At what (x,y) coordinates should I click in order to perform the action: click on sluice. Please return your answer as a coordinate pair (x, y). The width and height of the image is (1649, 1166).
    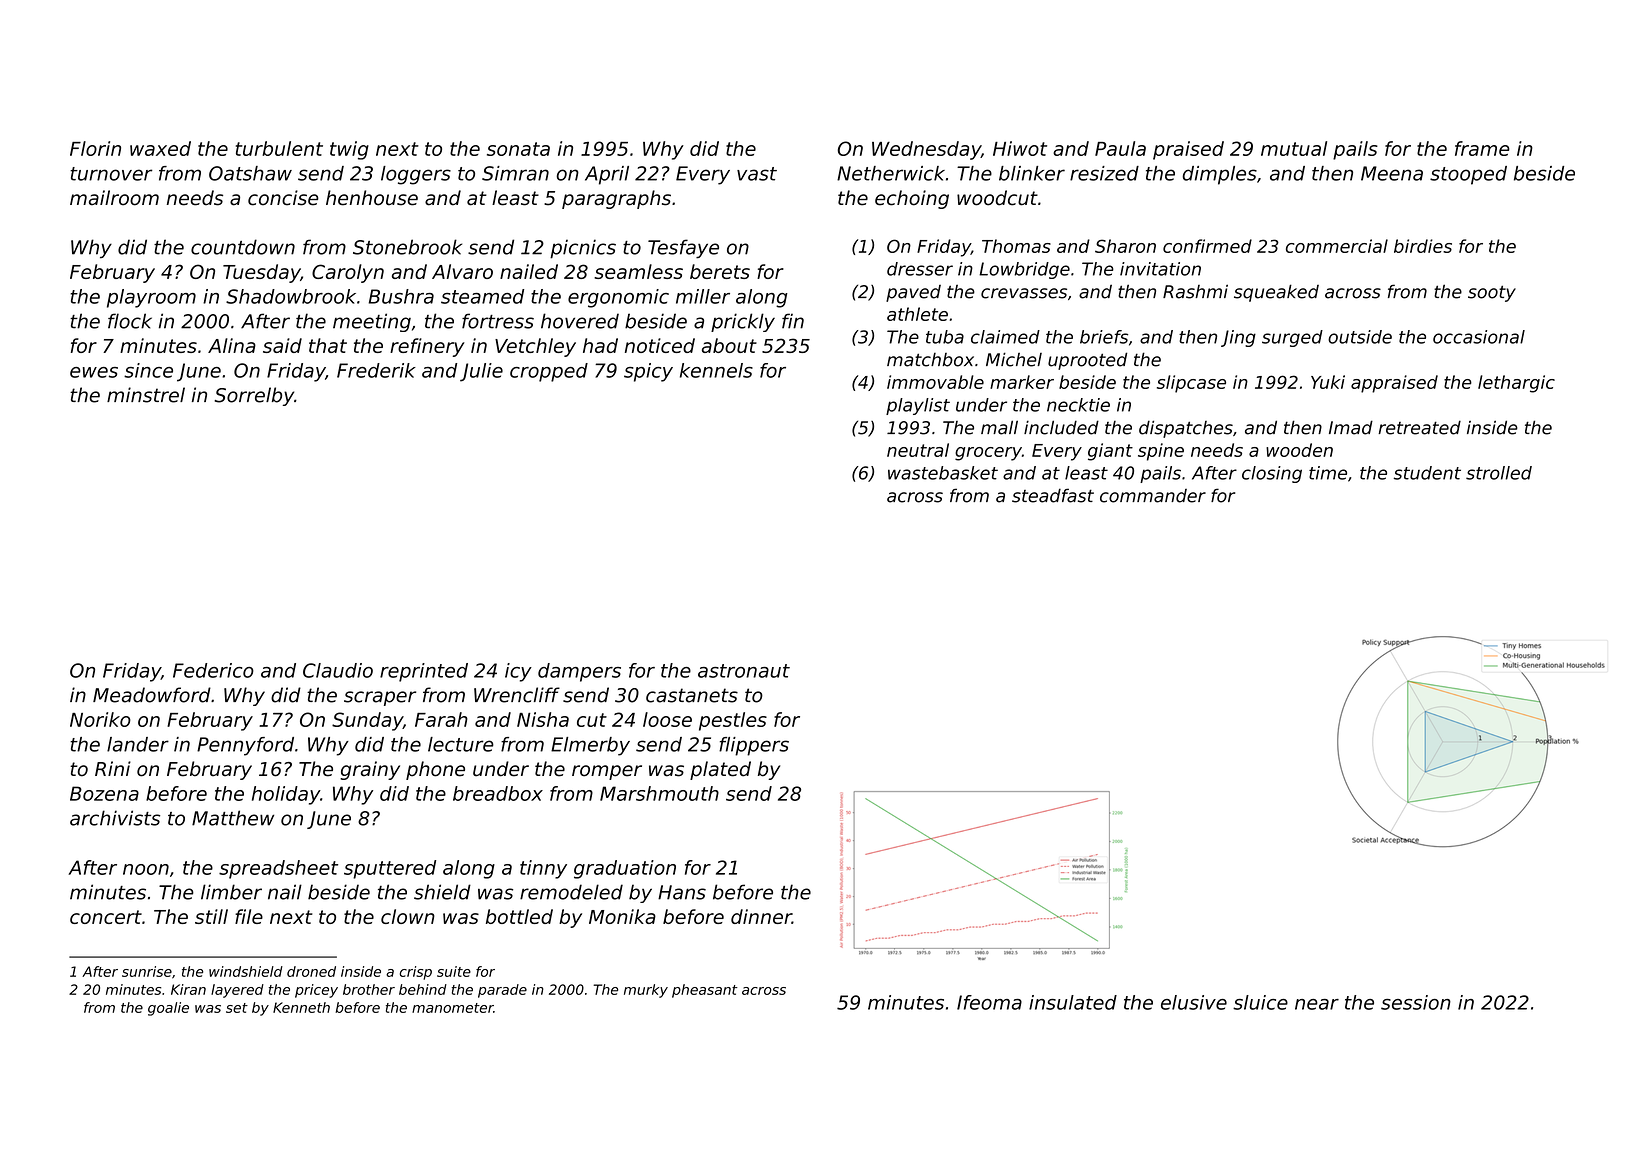
    Looking at the image, I should click on (1260, 1002).
